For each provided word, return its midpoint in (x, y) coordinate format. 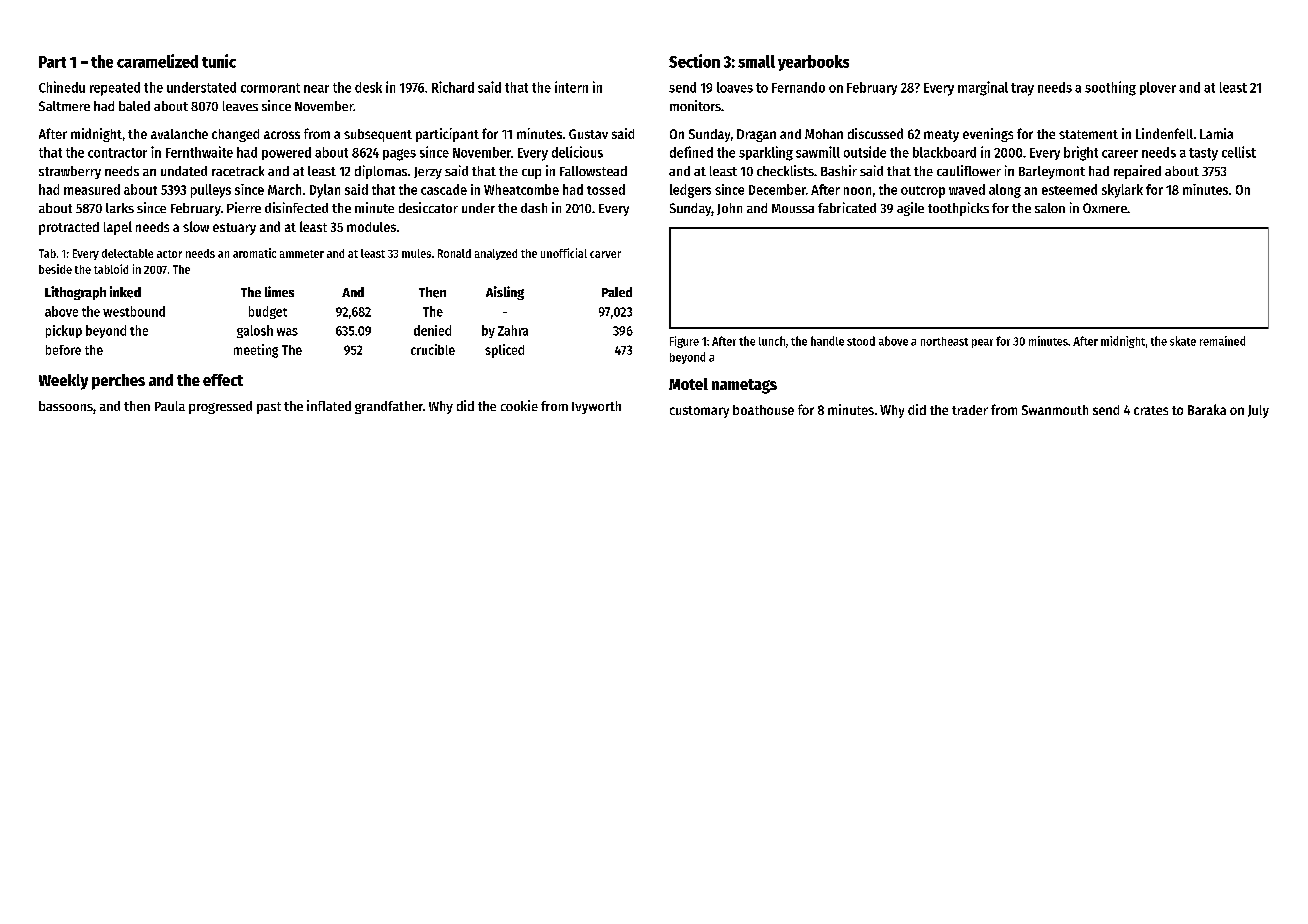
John (729, 209)
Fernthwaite (199, 152)
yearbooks (813, 63)
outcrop (923, 192)
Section (694, 61)
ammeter (302, 254)
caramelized (157, 61)
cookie (519, 405)
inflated (329, 405)
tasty (1203, 154)
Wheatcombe (521, 189)
